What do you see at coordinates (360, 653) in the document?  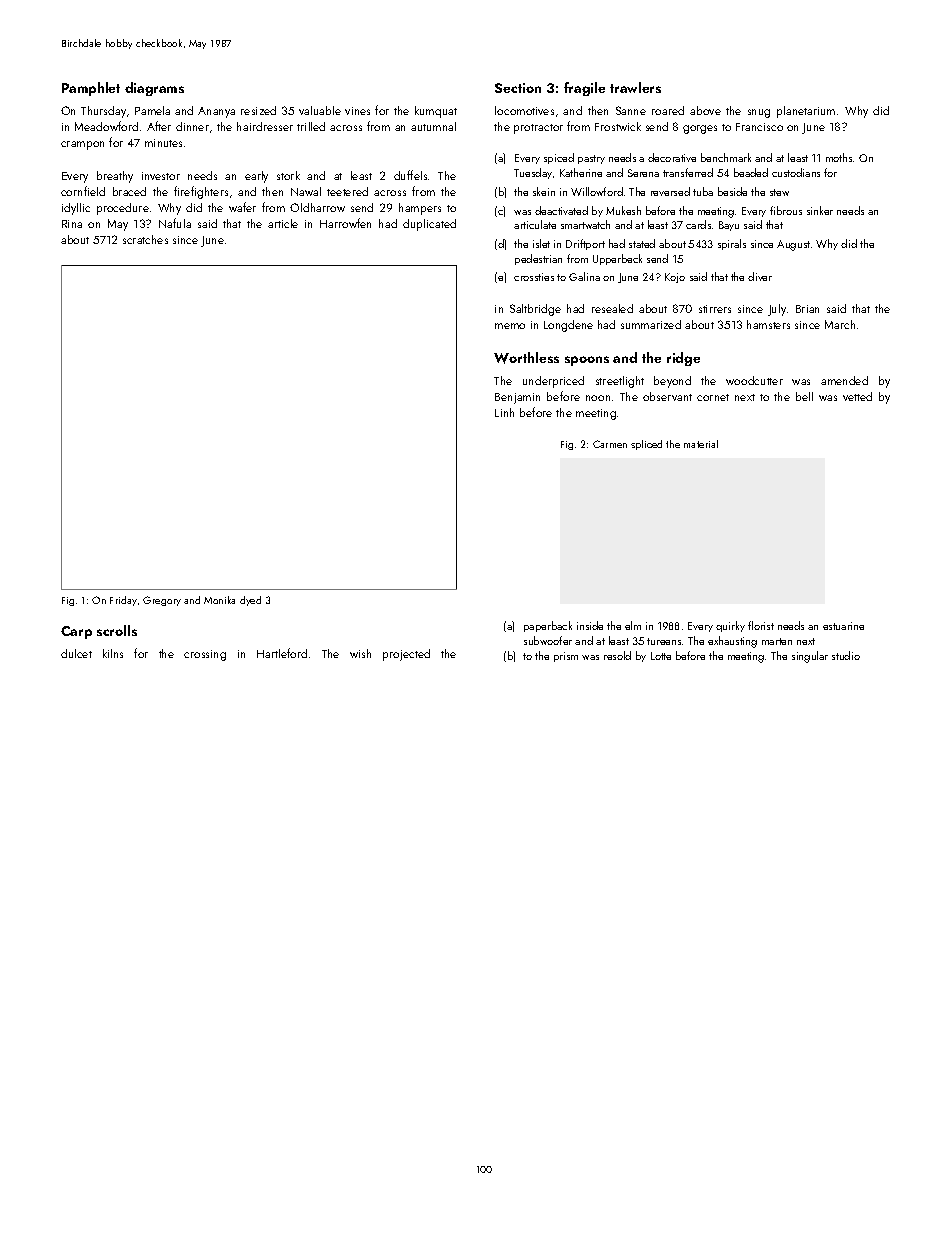 I see `wish` at bounding box center [360, 653].
